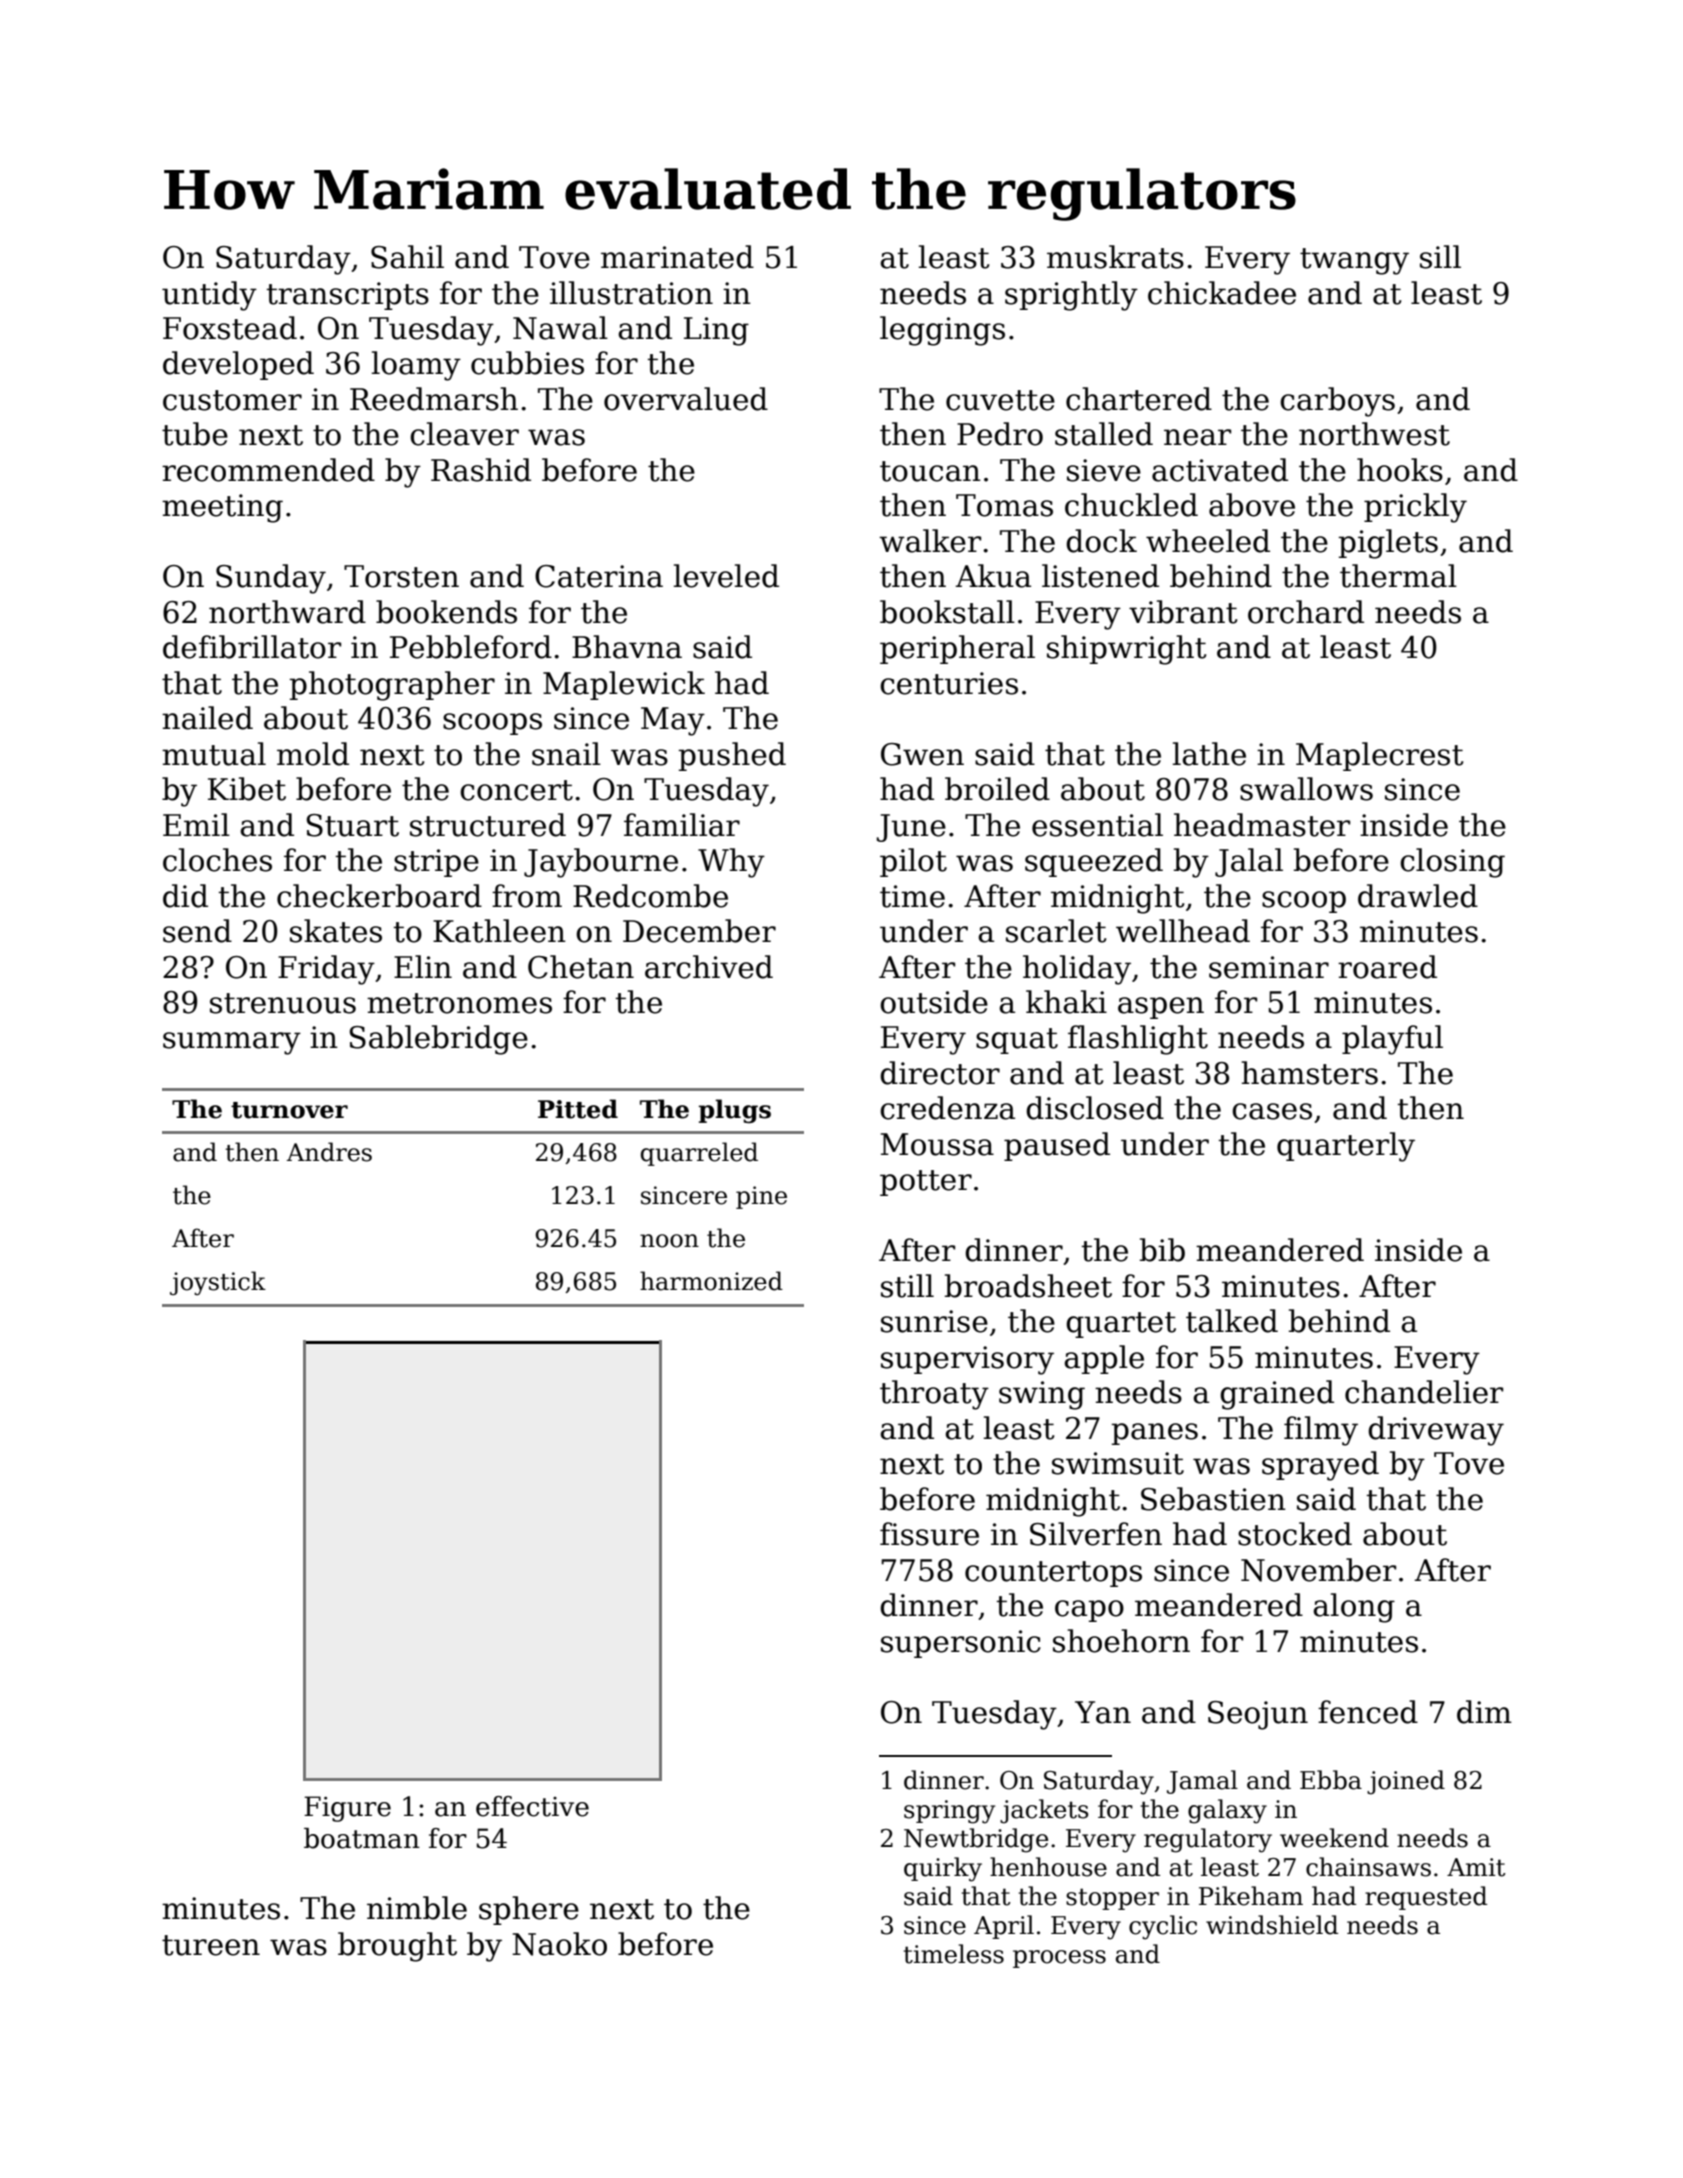  I want to click on sill, so click(1440, 257).
